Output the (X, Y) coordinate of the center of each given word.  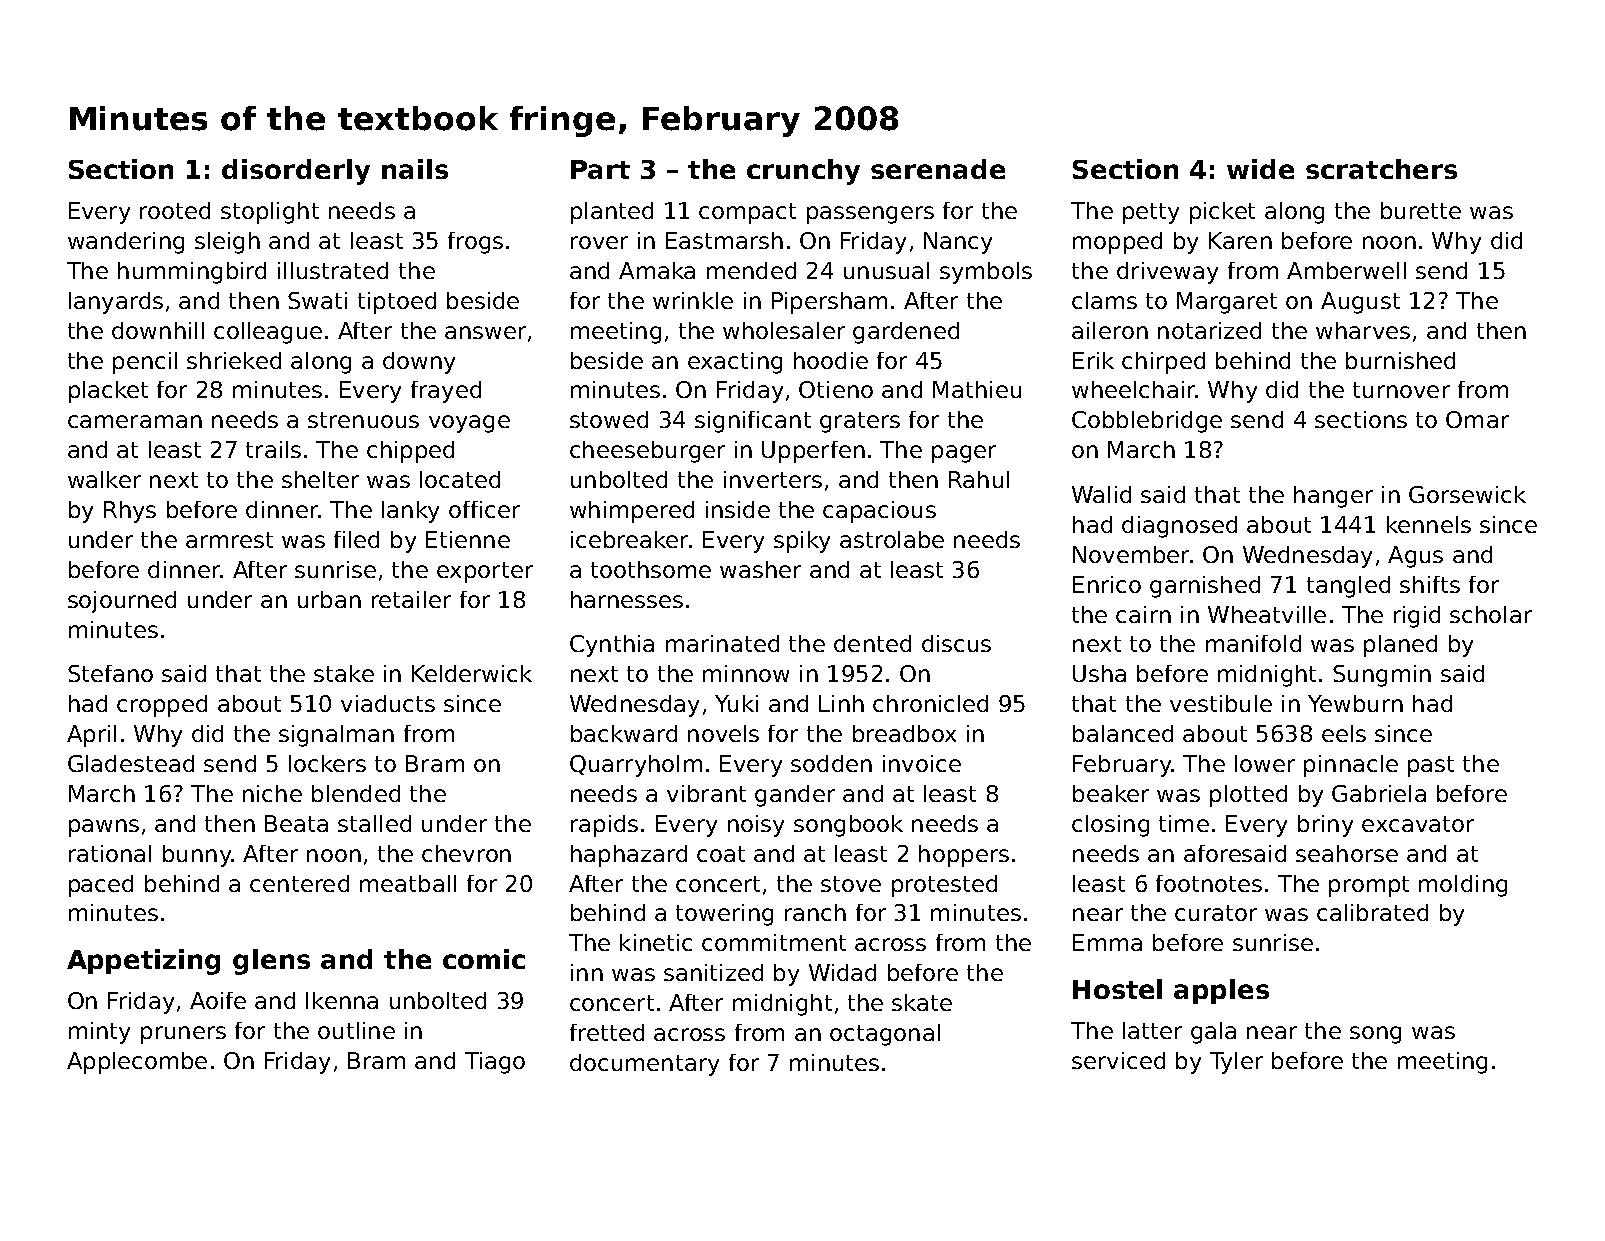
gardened (906, 333)
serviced (1118, 1060)
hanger (1333, 497)
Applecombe (137, 1063)
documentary (644, 1065)
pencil (145, 363)
